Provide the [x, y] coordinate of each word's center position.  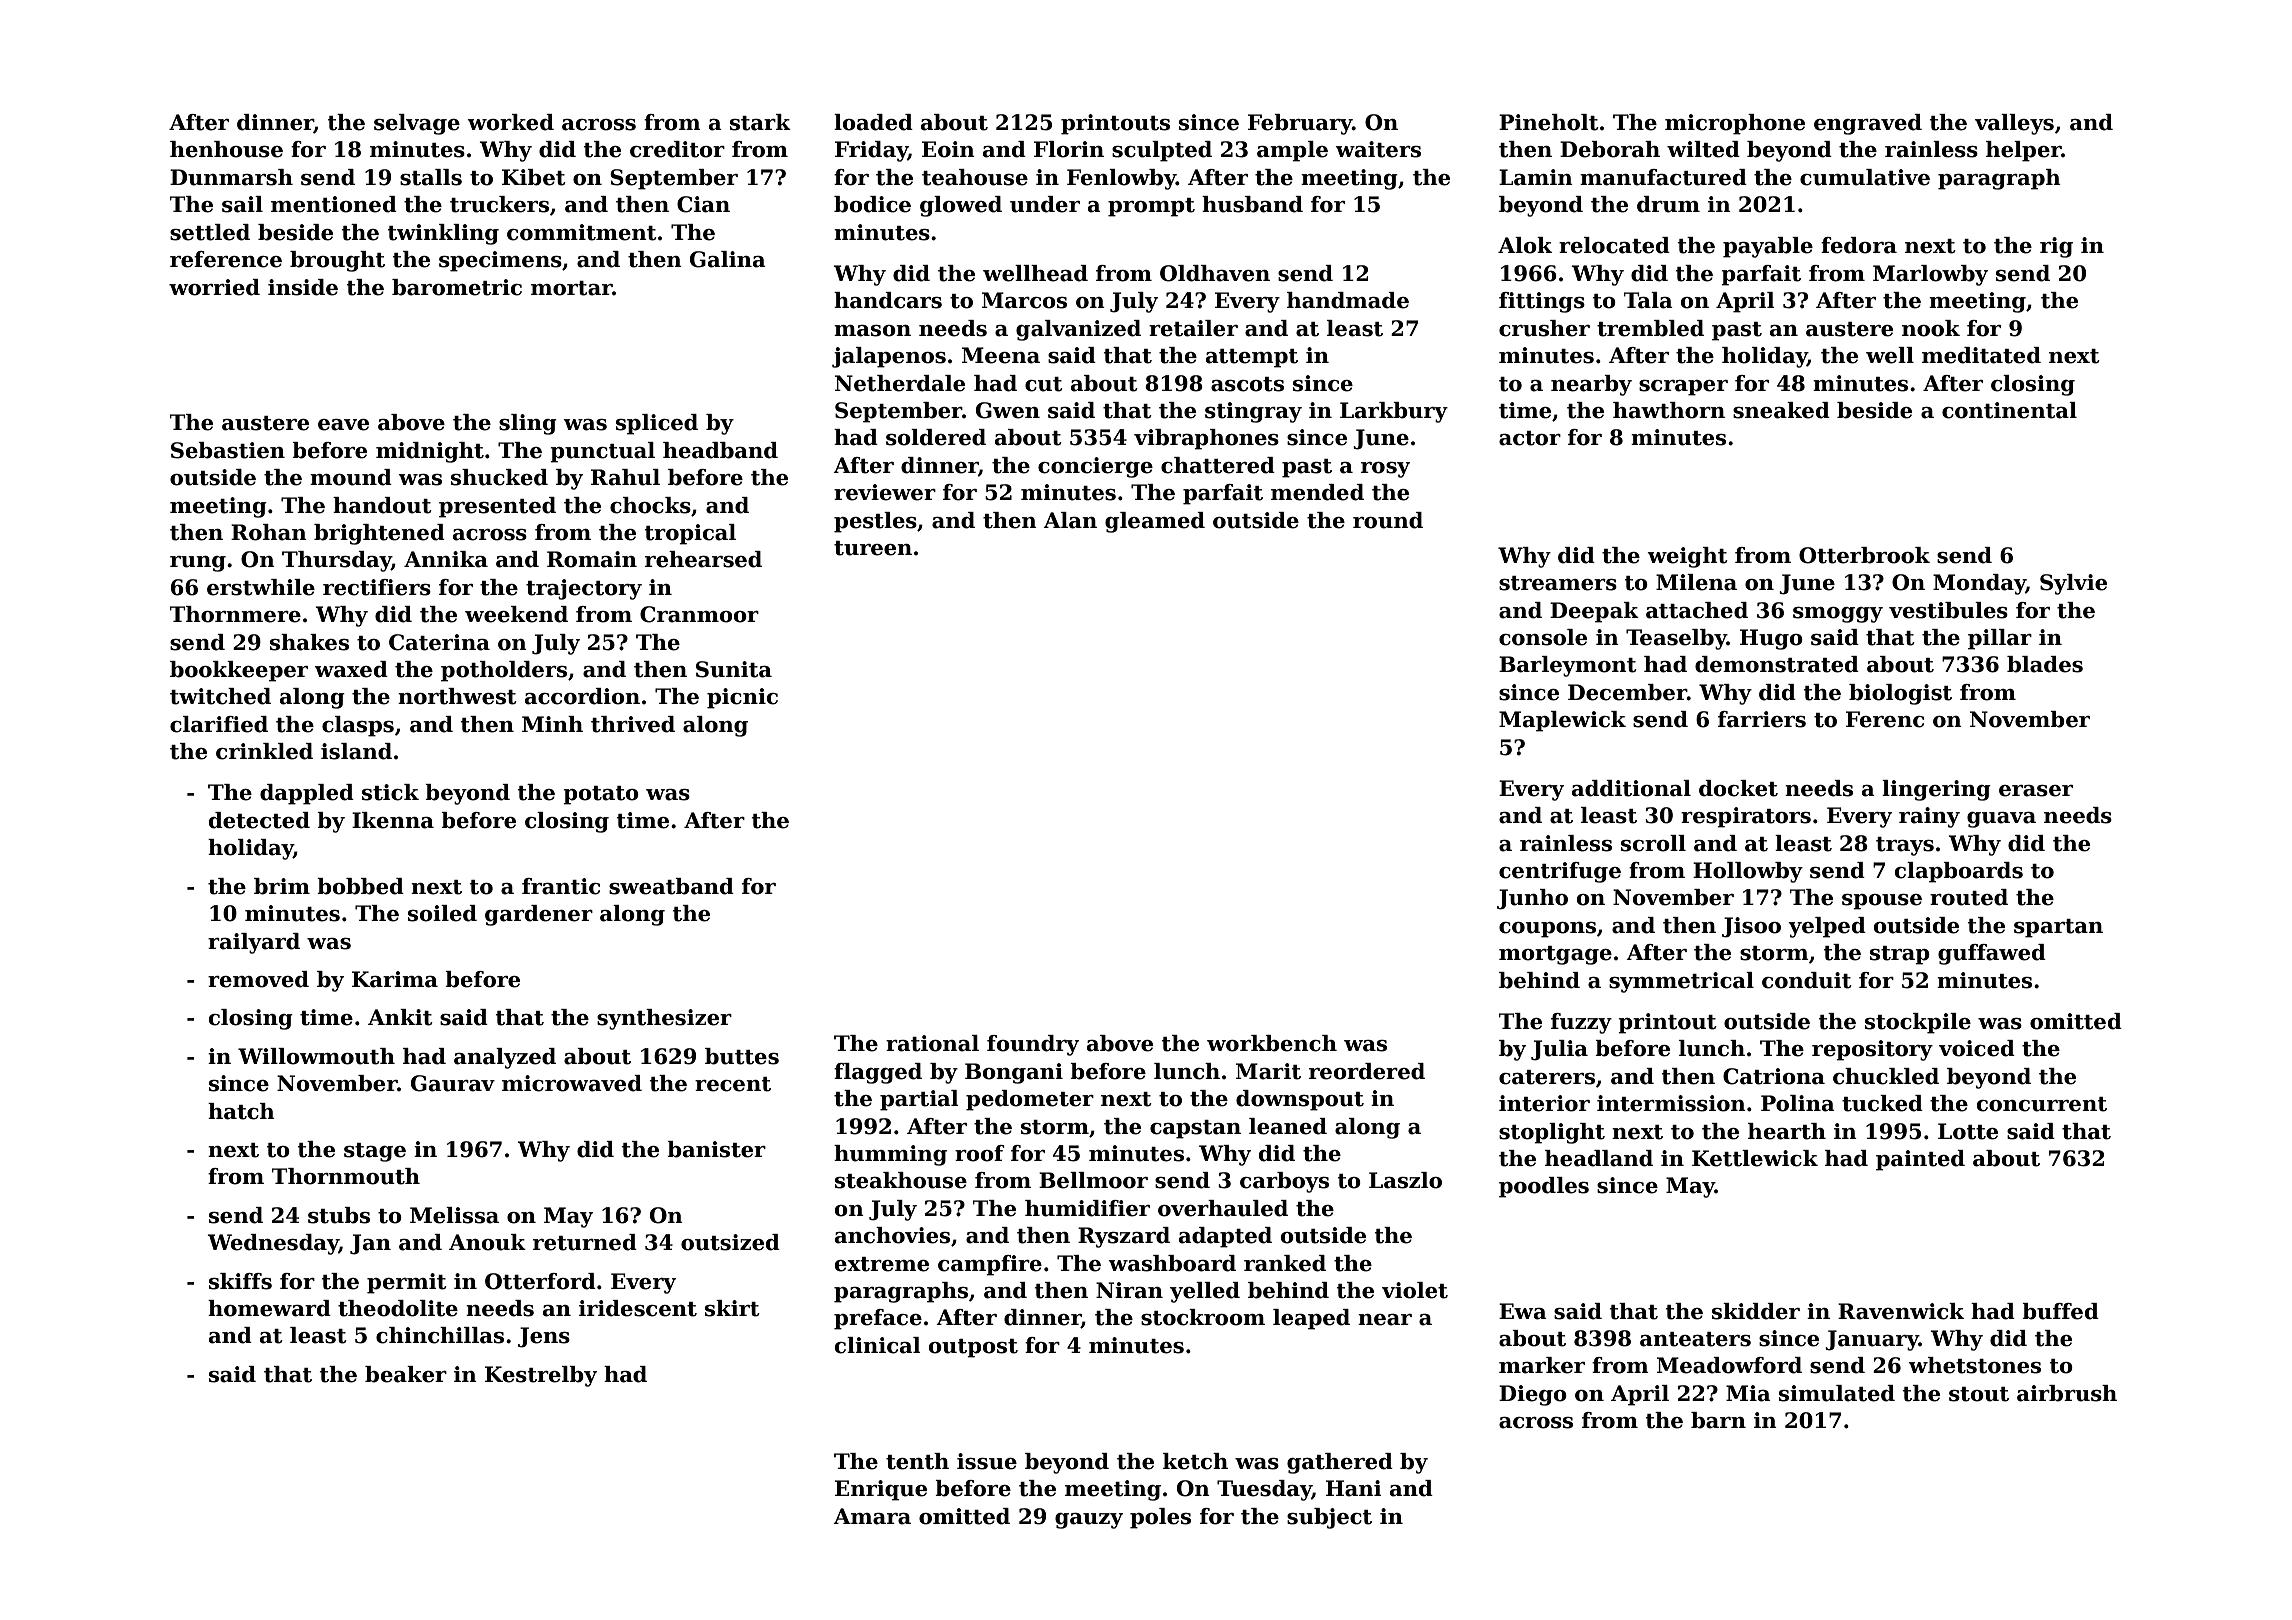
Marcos [1024, 300]
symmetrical [1681, 982]
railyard [254, 943]
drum [1668, 204]
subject [1329, 1518]
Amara [872, 1516]
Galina [728, 259]
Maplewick [1562, 721]
